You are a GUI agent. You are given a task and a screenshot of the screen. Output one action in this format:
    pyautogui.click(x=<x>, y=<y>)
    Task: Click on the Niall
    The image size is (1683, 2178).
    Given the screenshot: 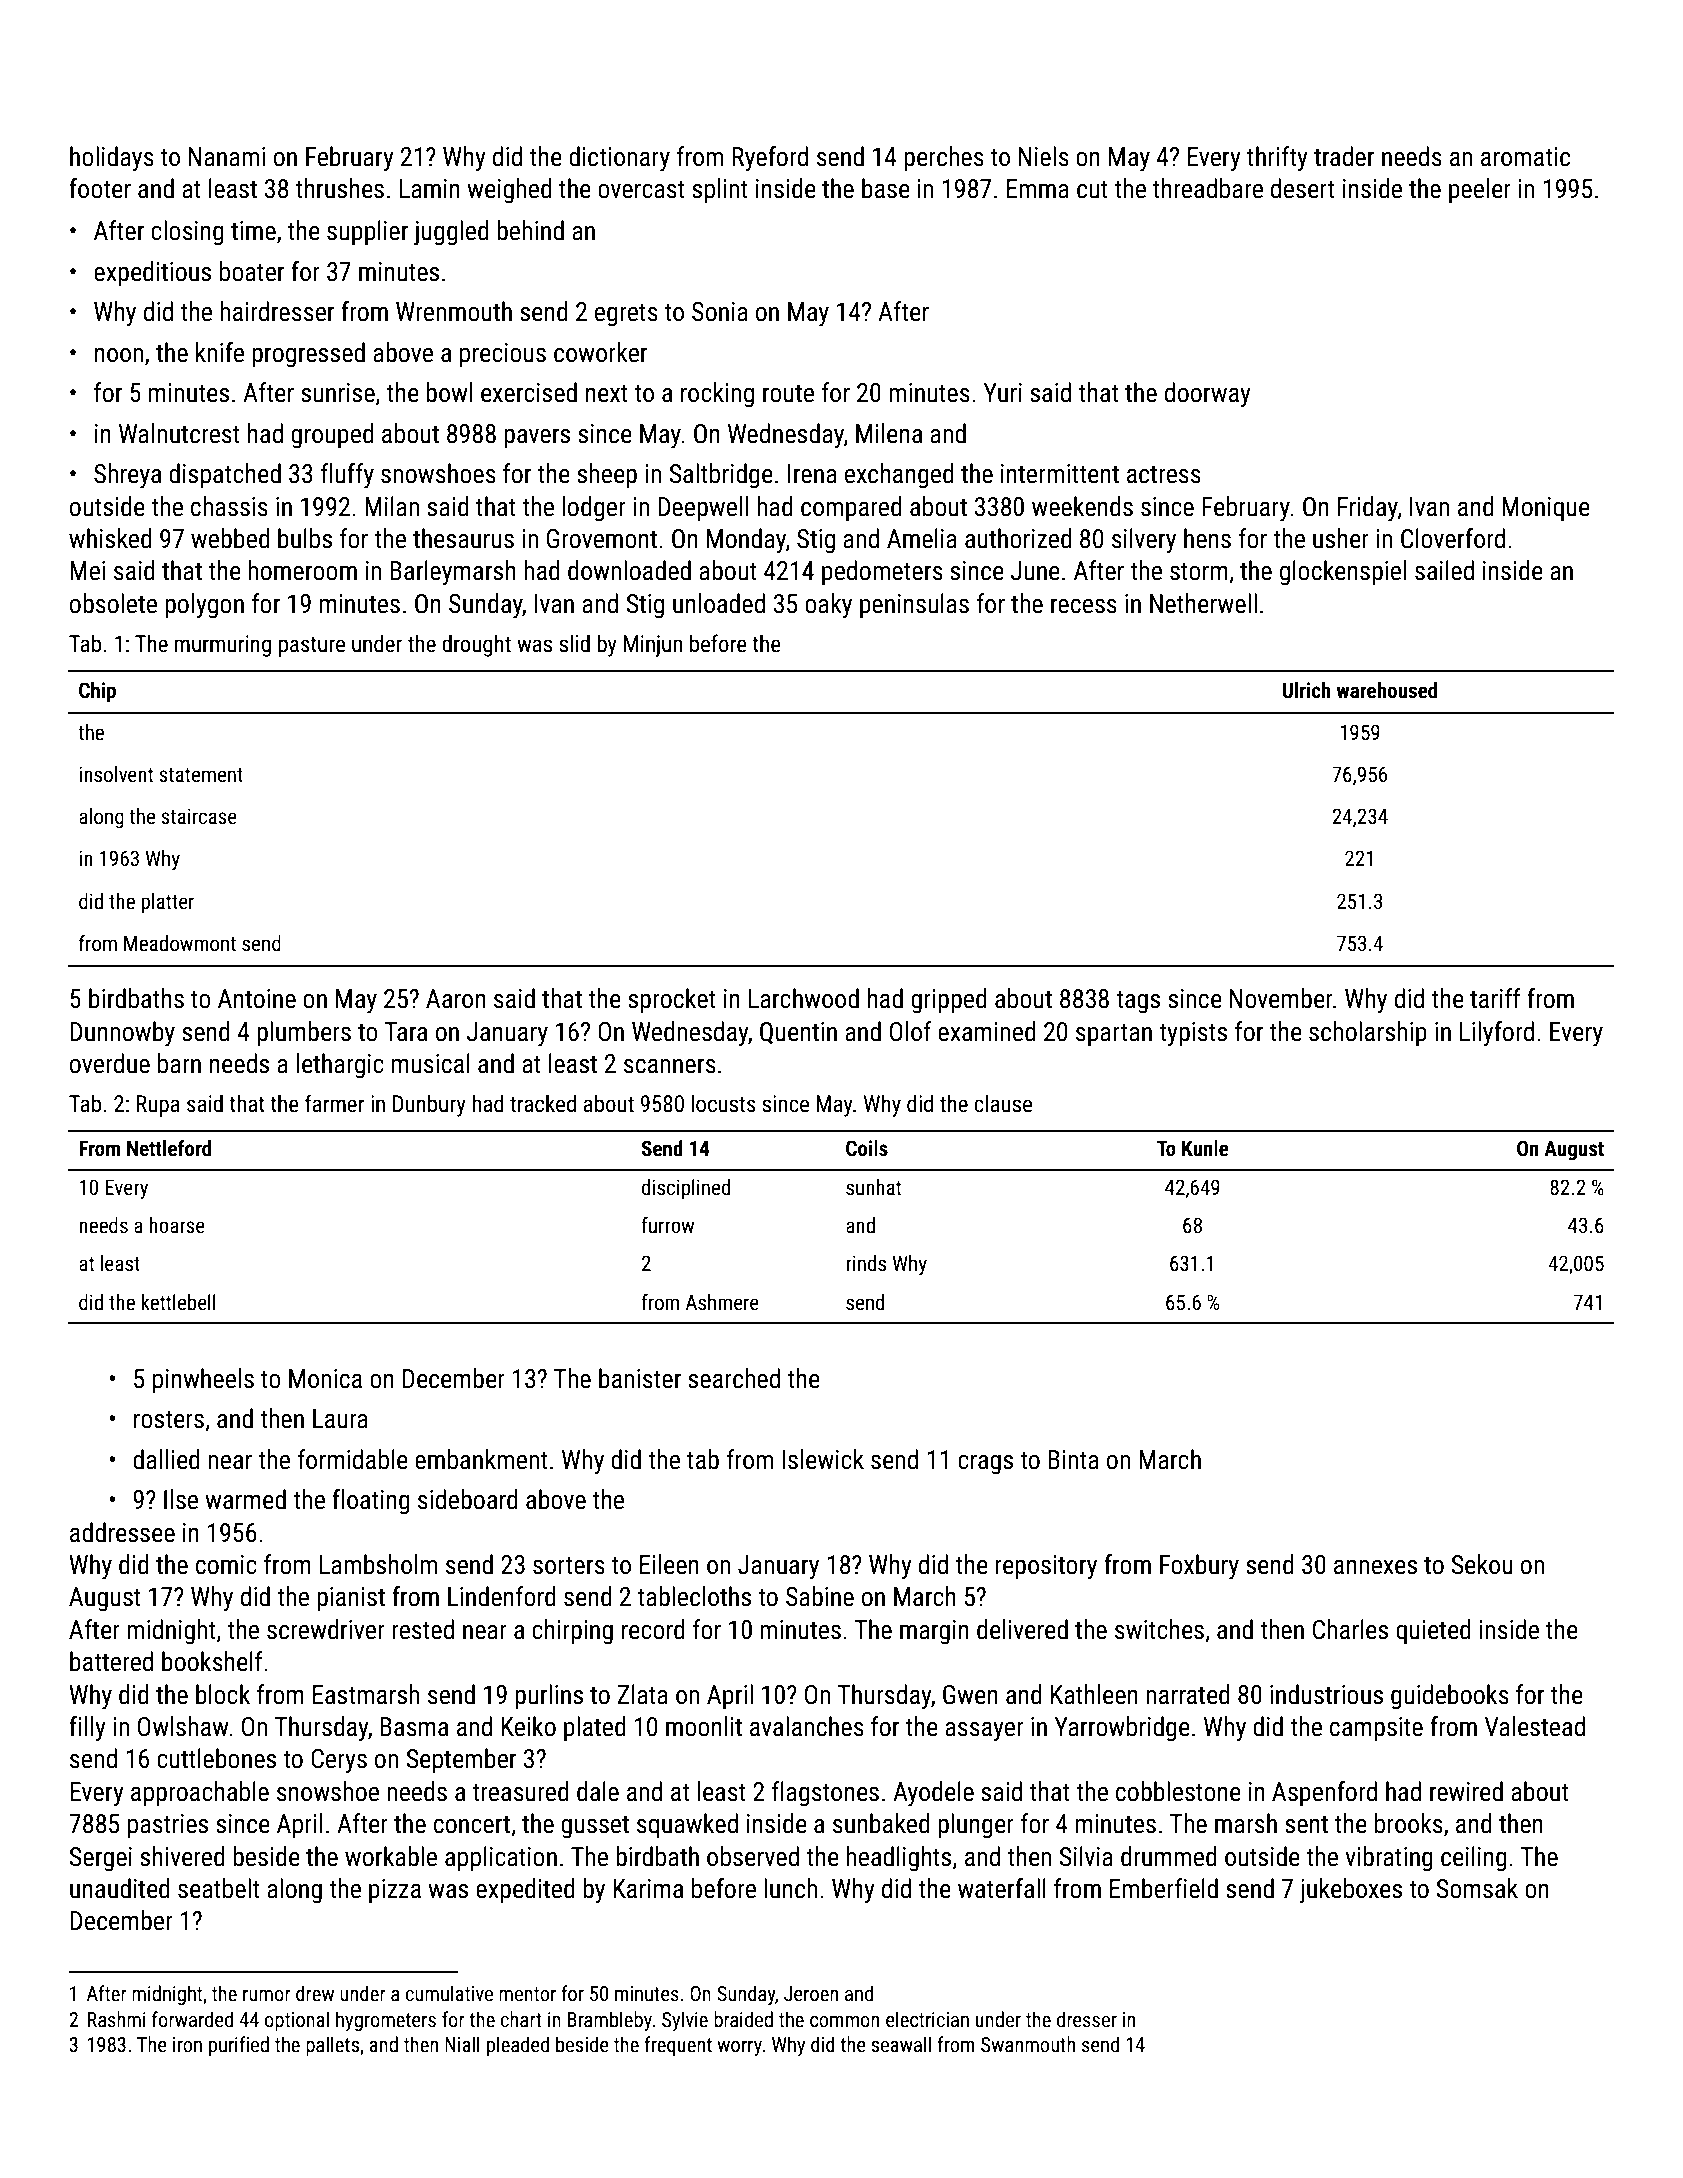 What is the action you would take?
    pyautogui.click(x=462, y=2044)
